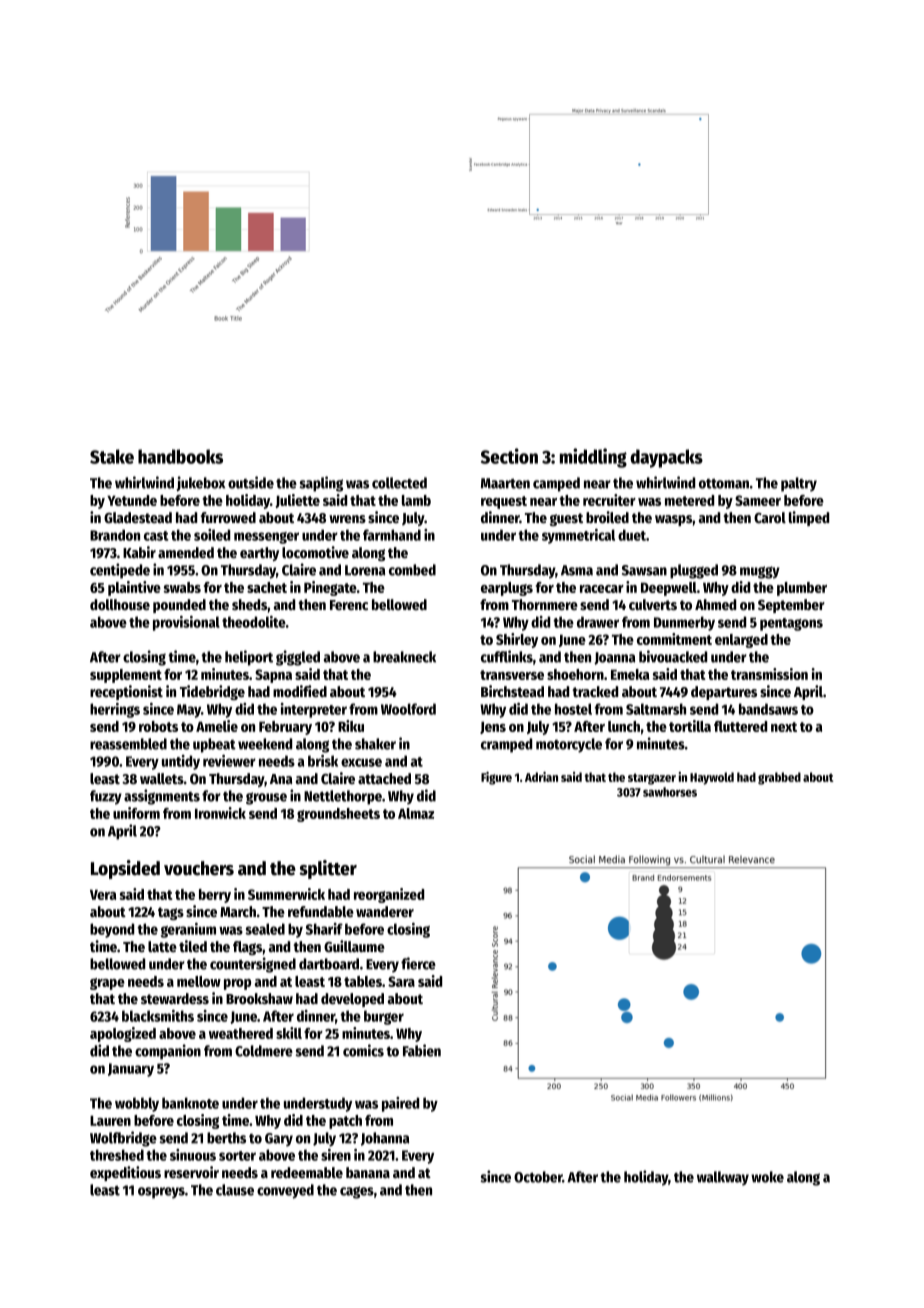  What do you see at coordinates (328, 869) in the document?
I see `splitter` at bounding box center [328, 869].
